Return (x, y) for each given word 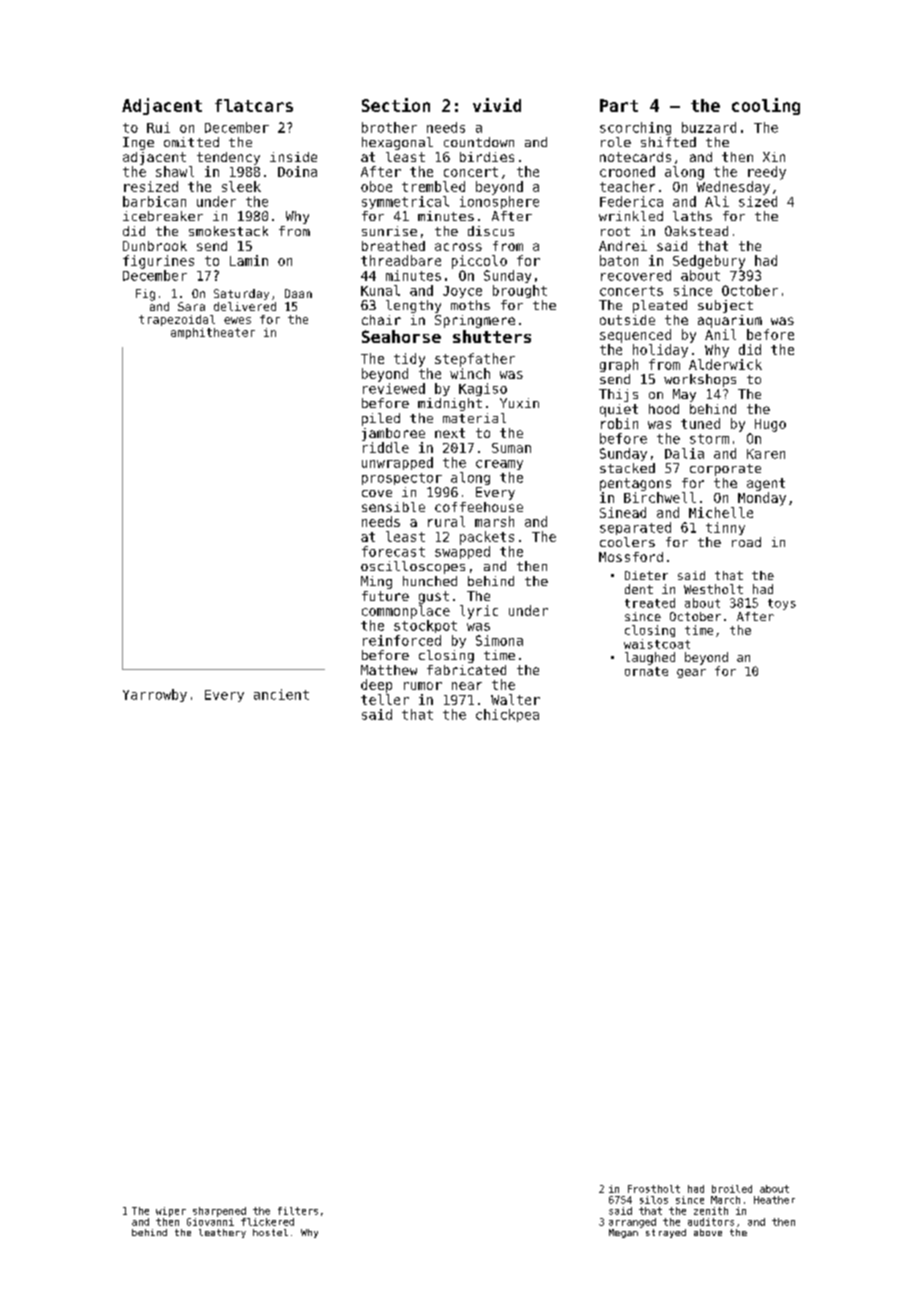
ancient (281, 694)
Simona (499, 640)
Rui (158, 127)
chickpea (507, 715)
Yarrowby (155, 695)
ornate (646, 671)
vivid (497, 105)
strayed (666, 1233)
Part (619, 105)
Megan (623, 1233)
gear (691, 673)
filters (298, 1211)
